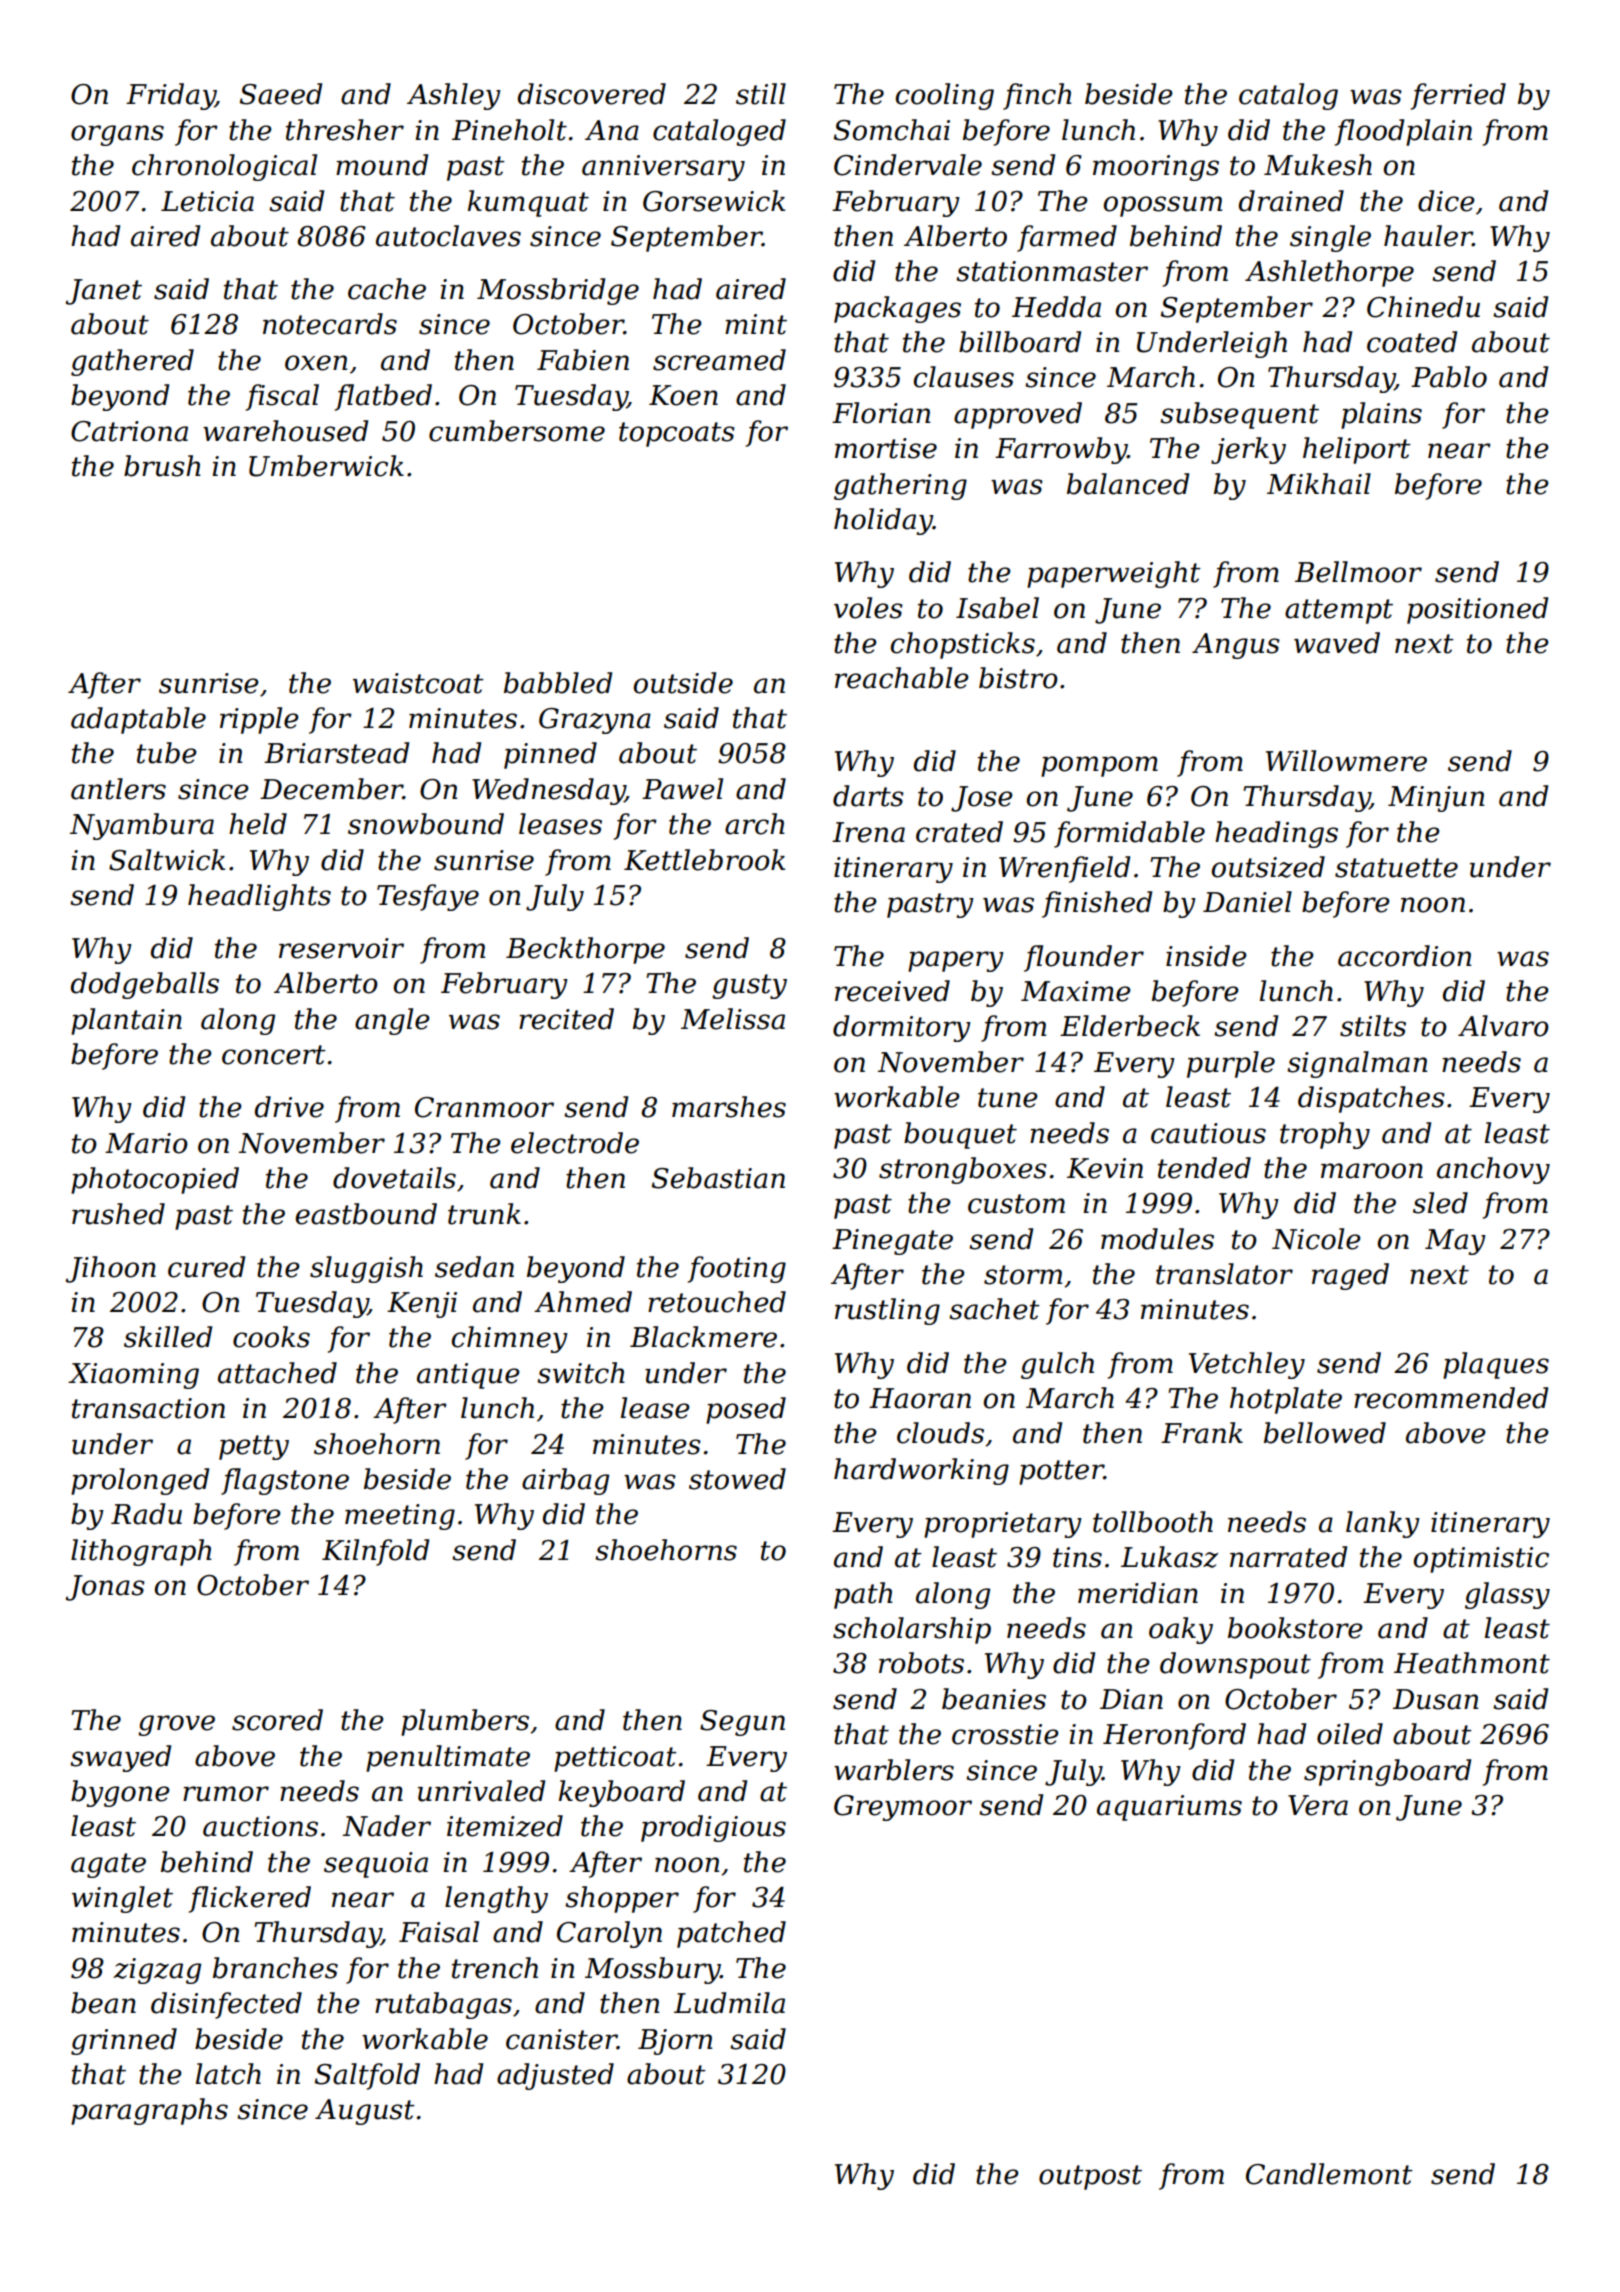 The width and height of the document is (1620, 2292). What do you see at coordinates (1481, 1560) in the document?
I see `optimistic` at bounding box center [1481, 1560].
